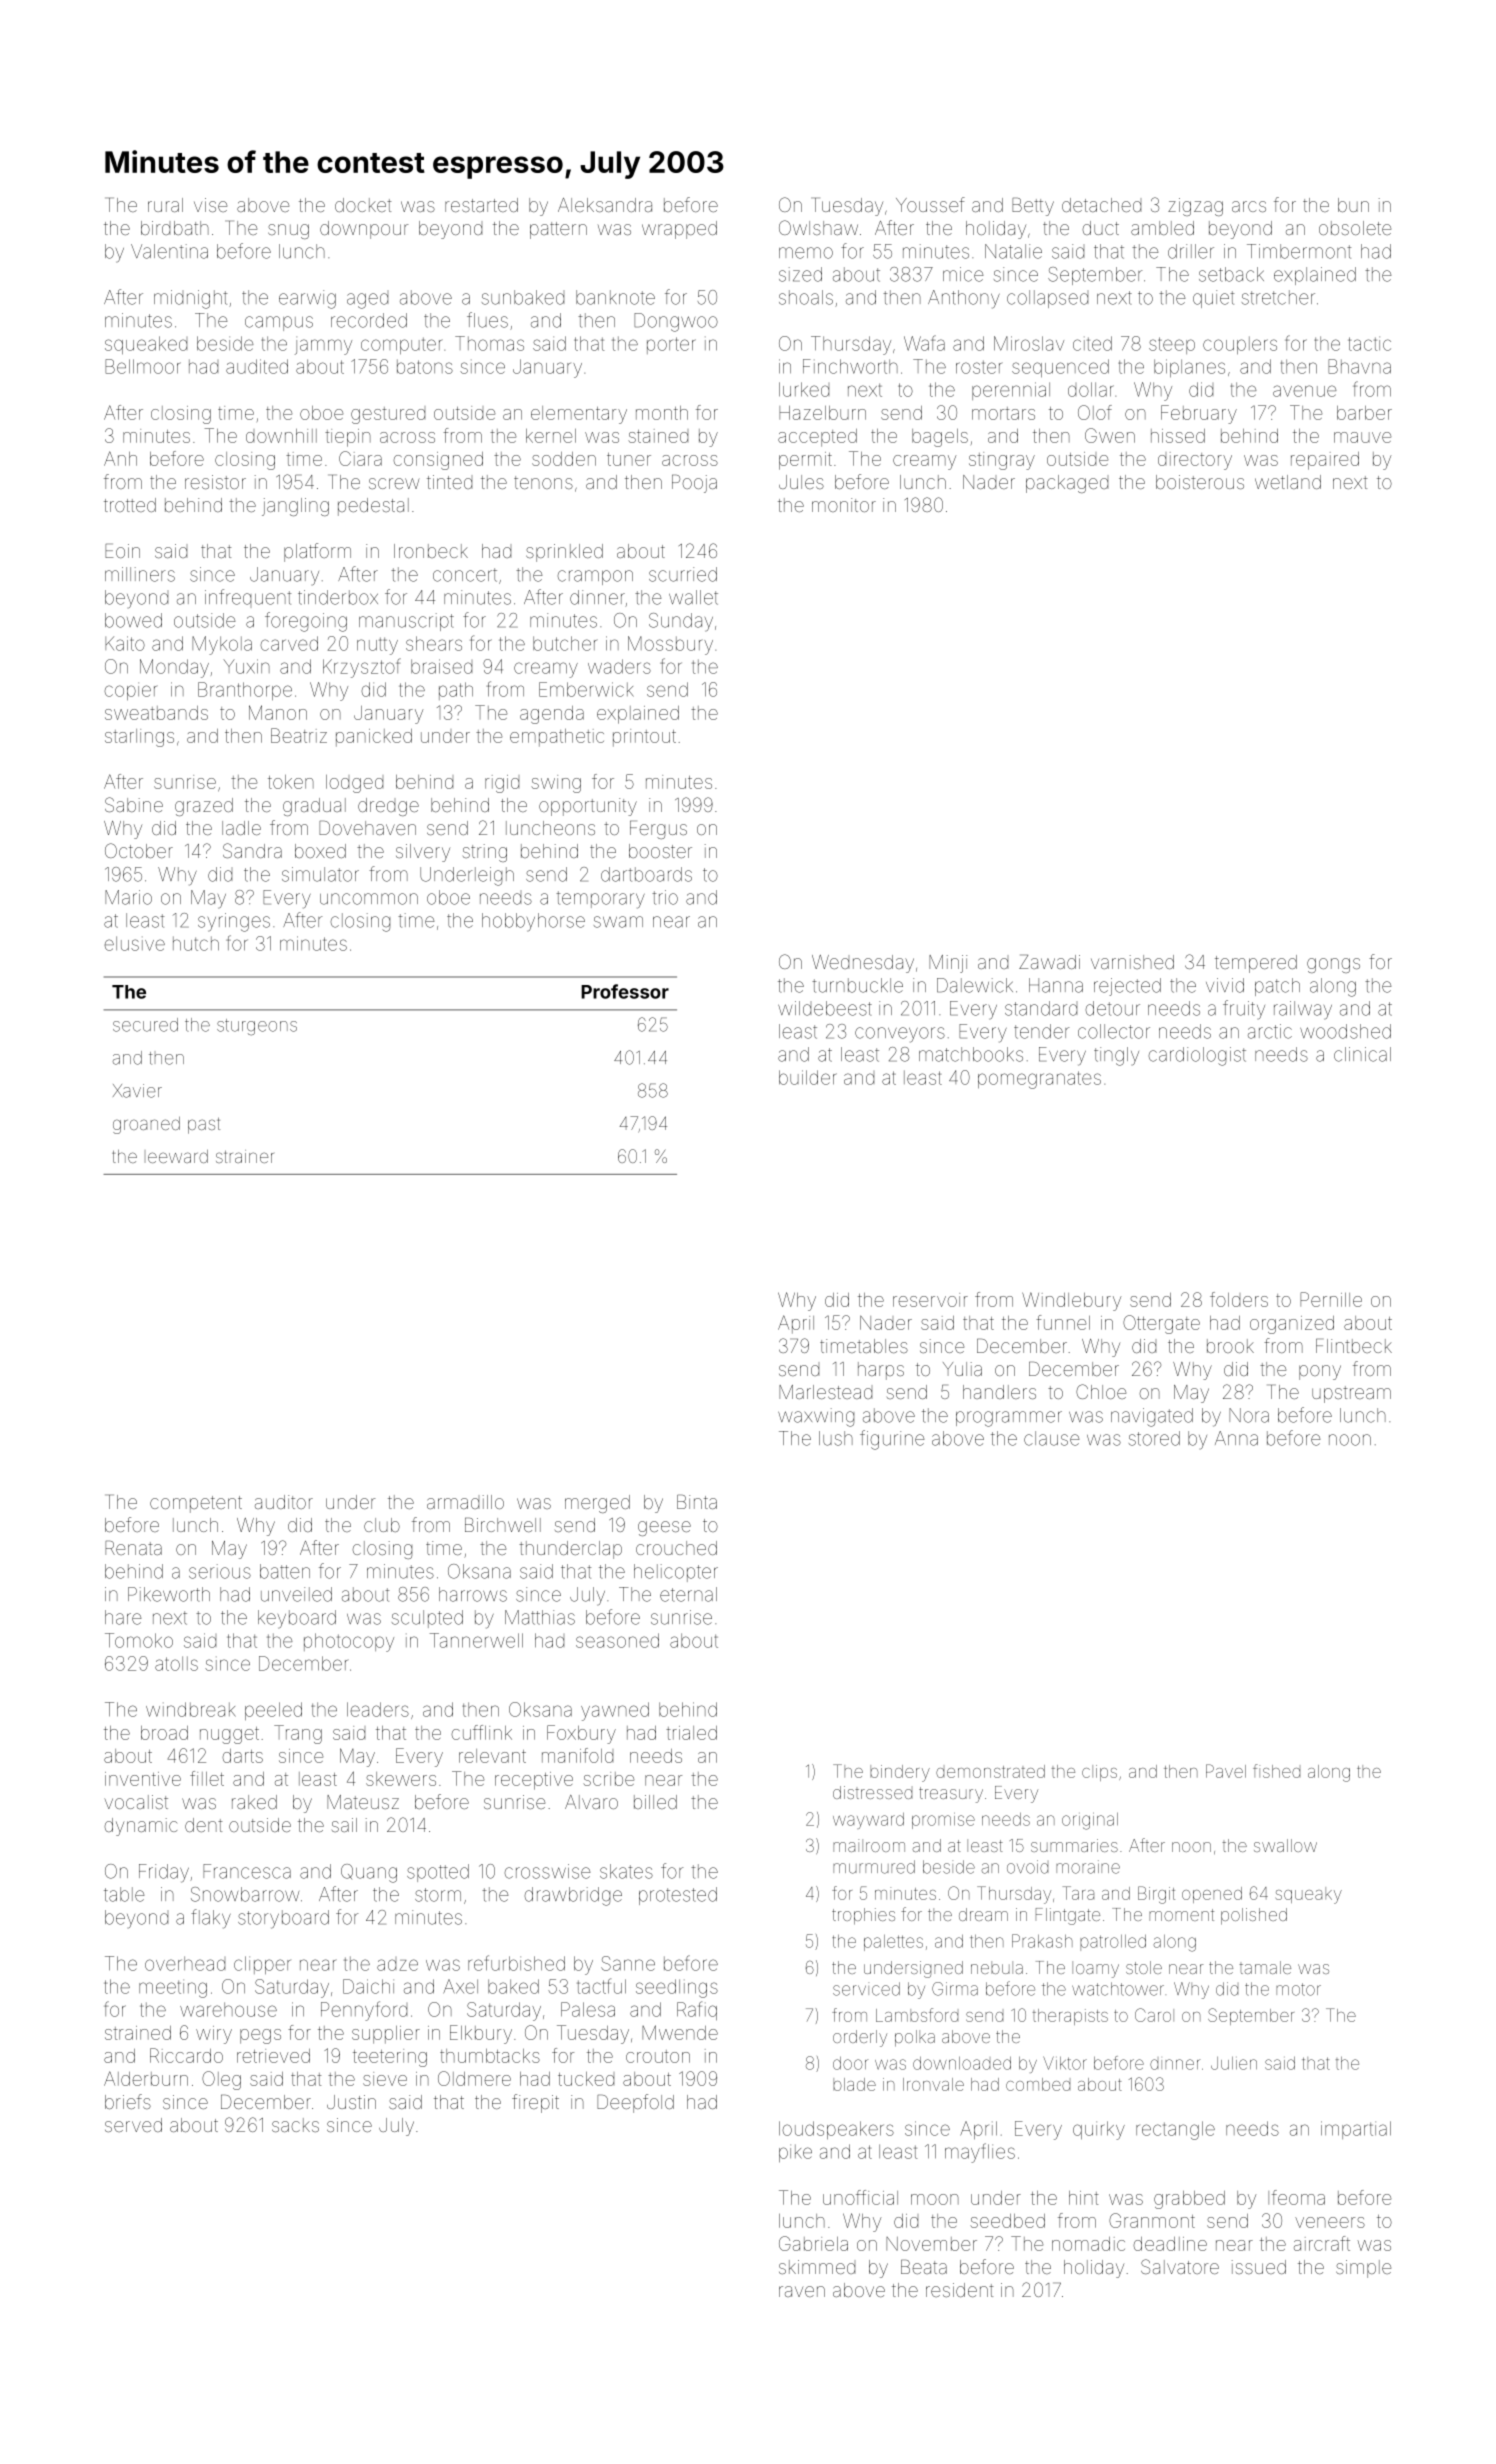  Describe the element at coordinates (156, 713) in the screenshot. I see `sweatbands` at that location.
